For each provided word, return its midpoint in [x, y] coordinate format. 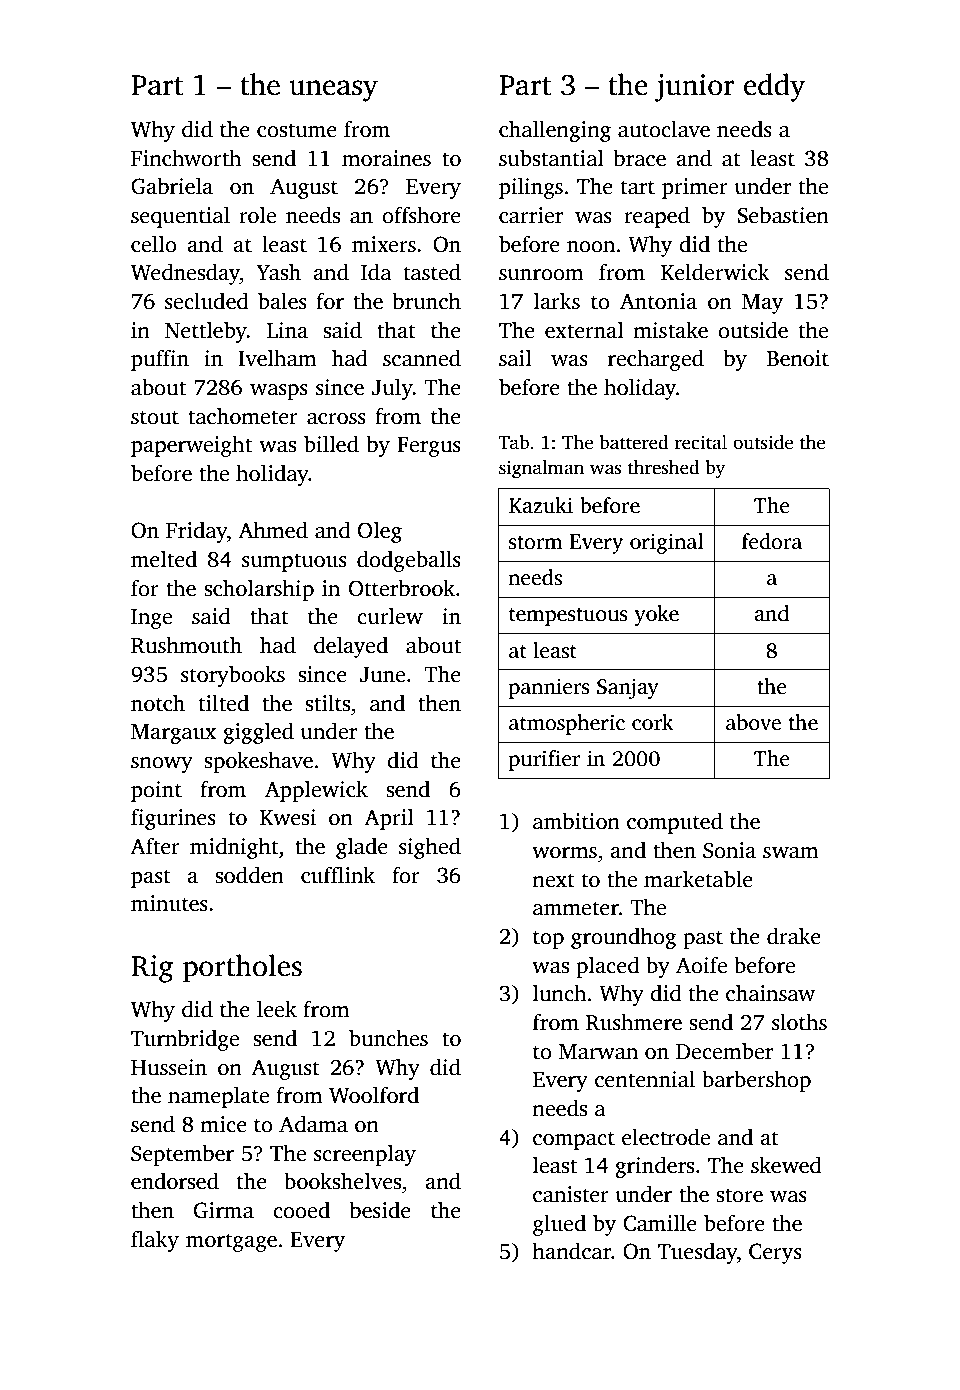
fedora [772, 541]
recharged [656, 360]
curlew [390, 616]
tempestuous [568, 617]
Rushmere [634, 1022]
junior [694, 88]
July [392, 389]
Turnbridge [185, 1040]
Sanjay [628, 688]
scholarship [259, 590]
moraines [386, 158]
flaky [155, 1241]
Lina [287, 330]
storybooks [233, 676]
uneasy [333, 91]
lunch [560, 993]
